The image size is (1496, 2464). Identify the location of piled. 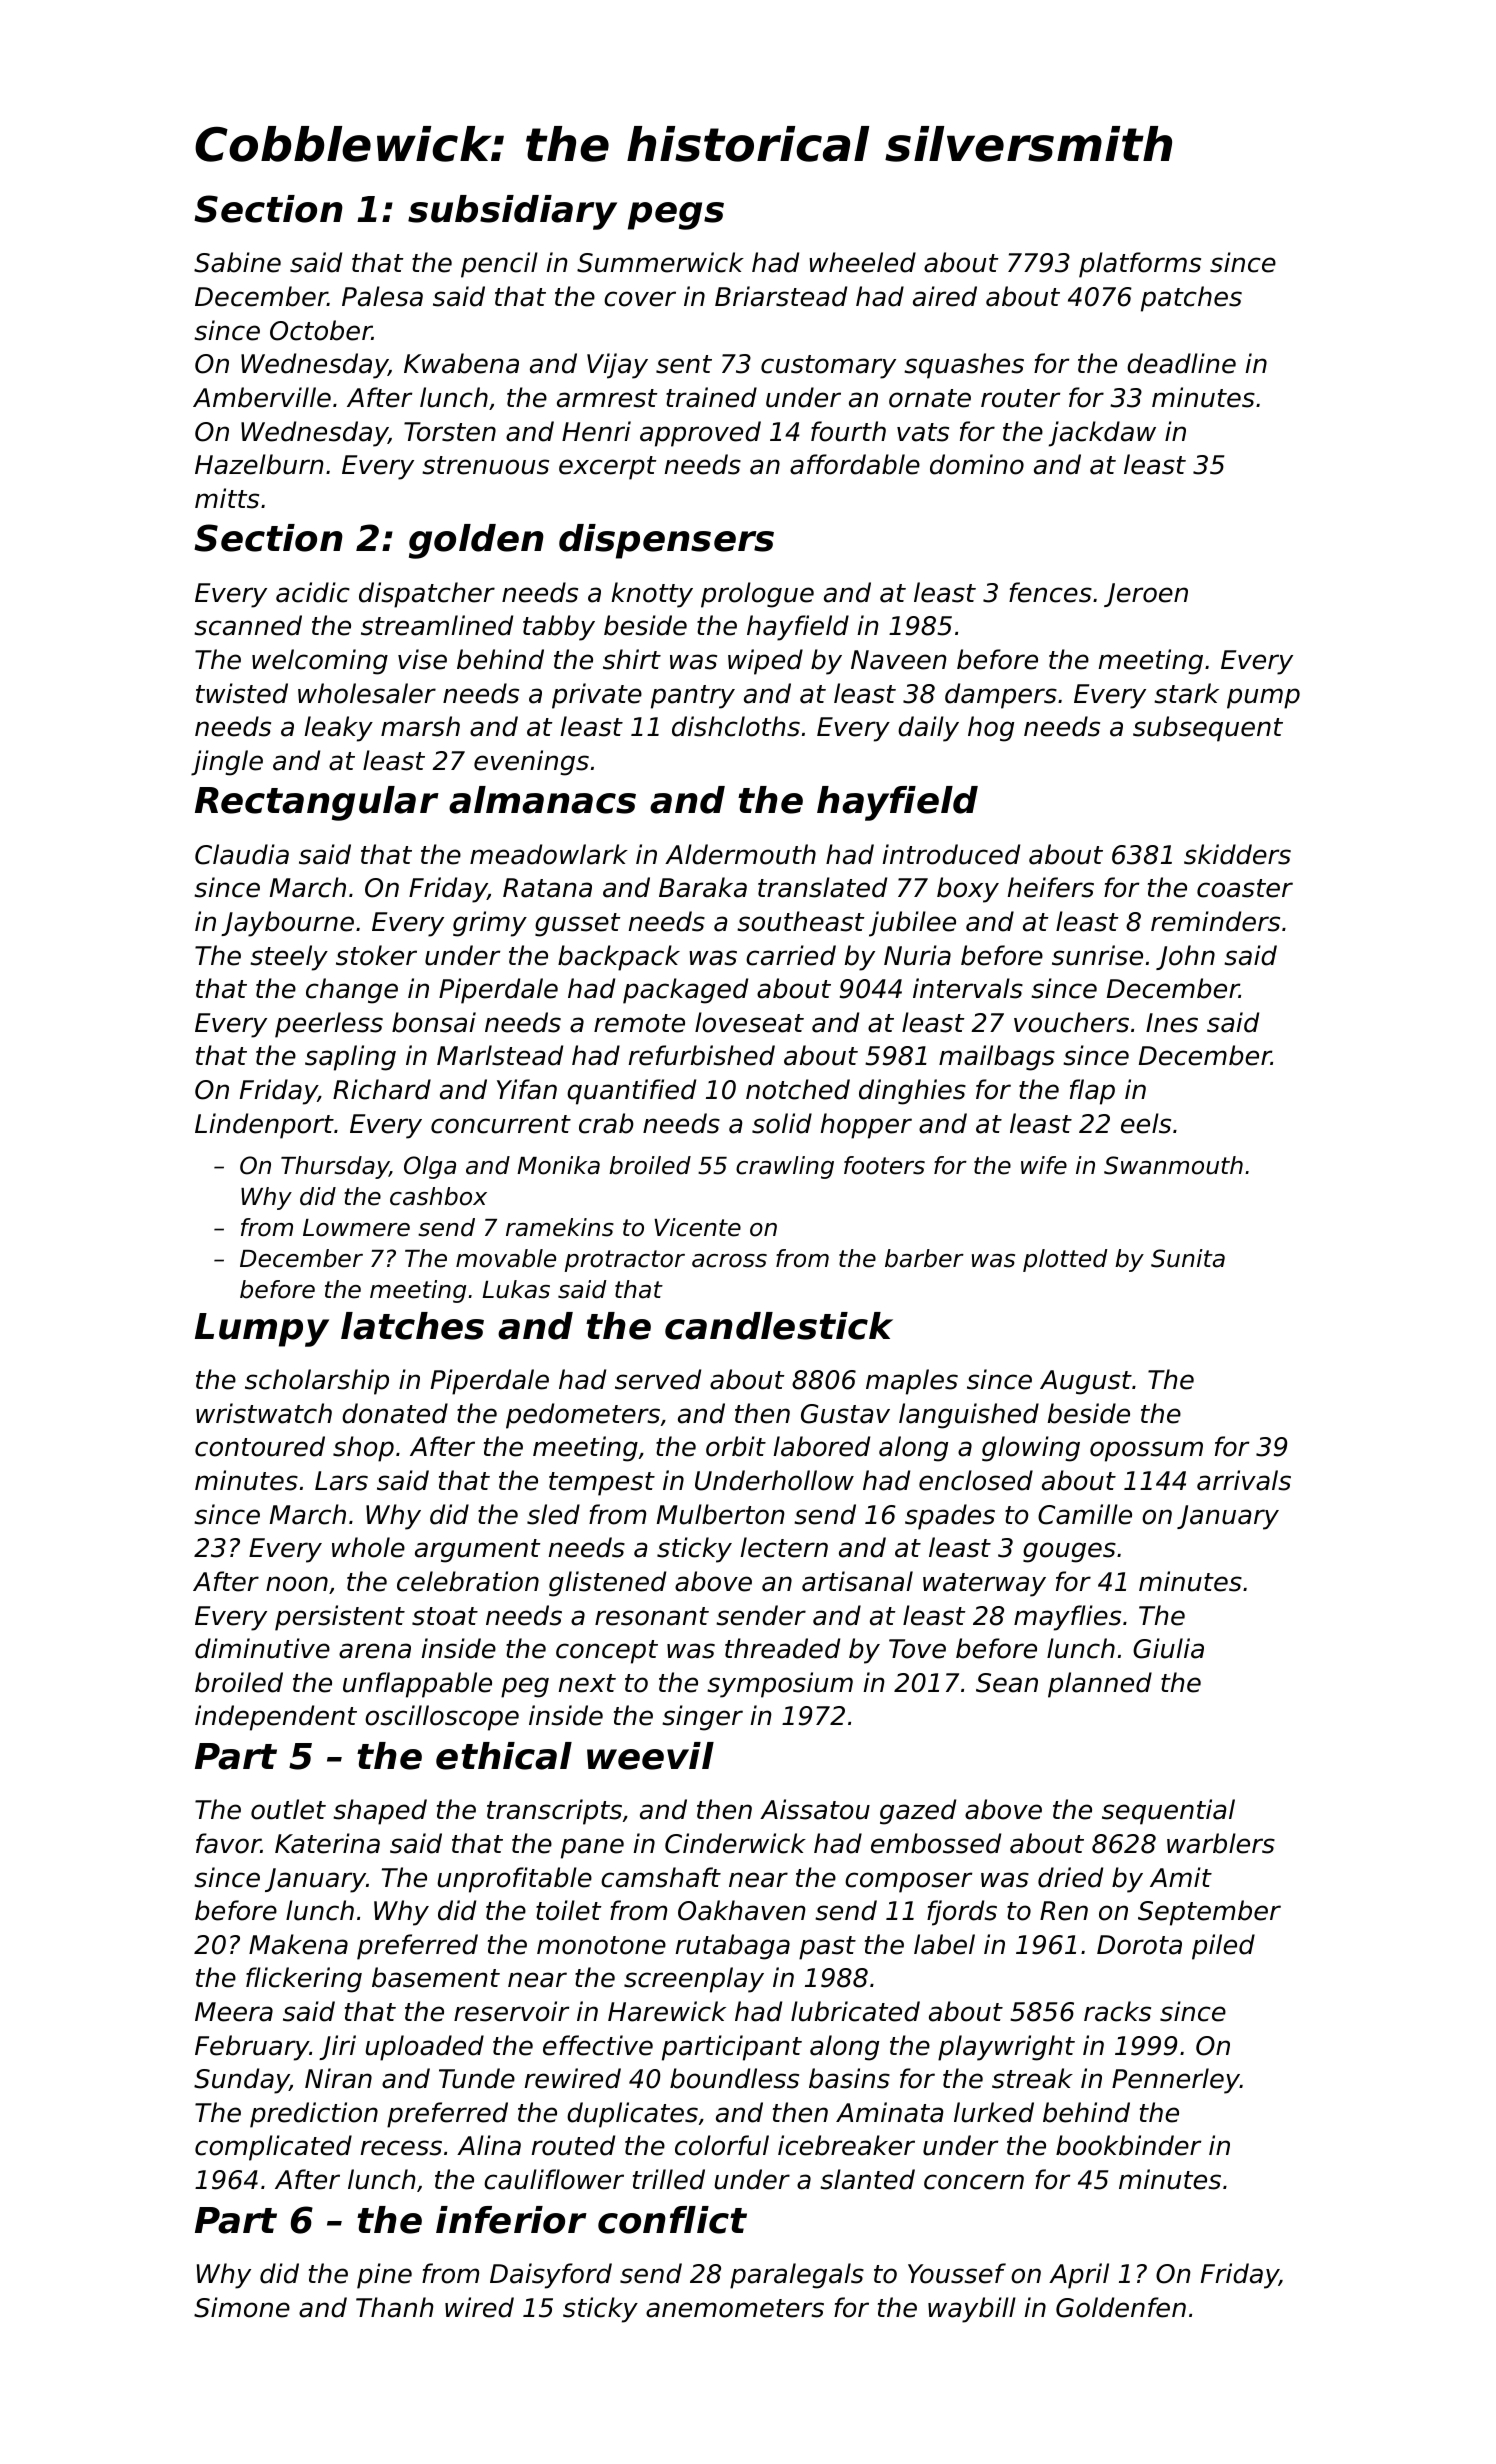
(1223, 1947).
